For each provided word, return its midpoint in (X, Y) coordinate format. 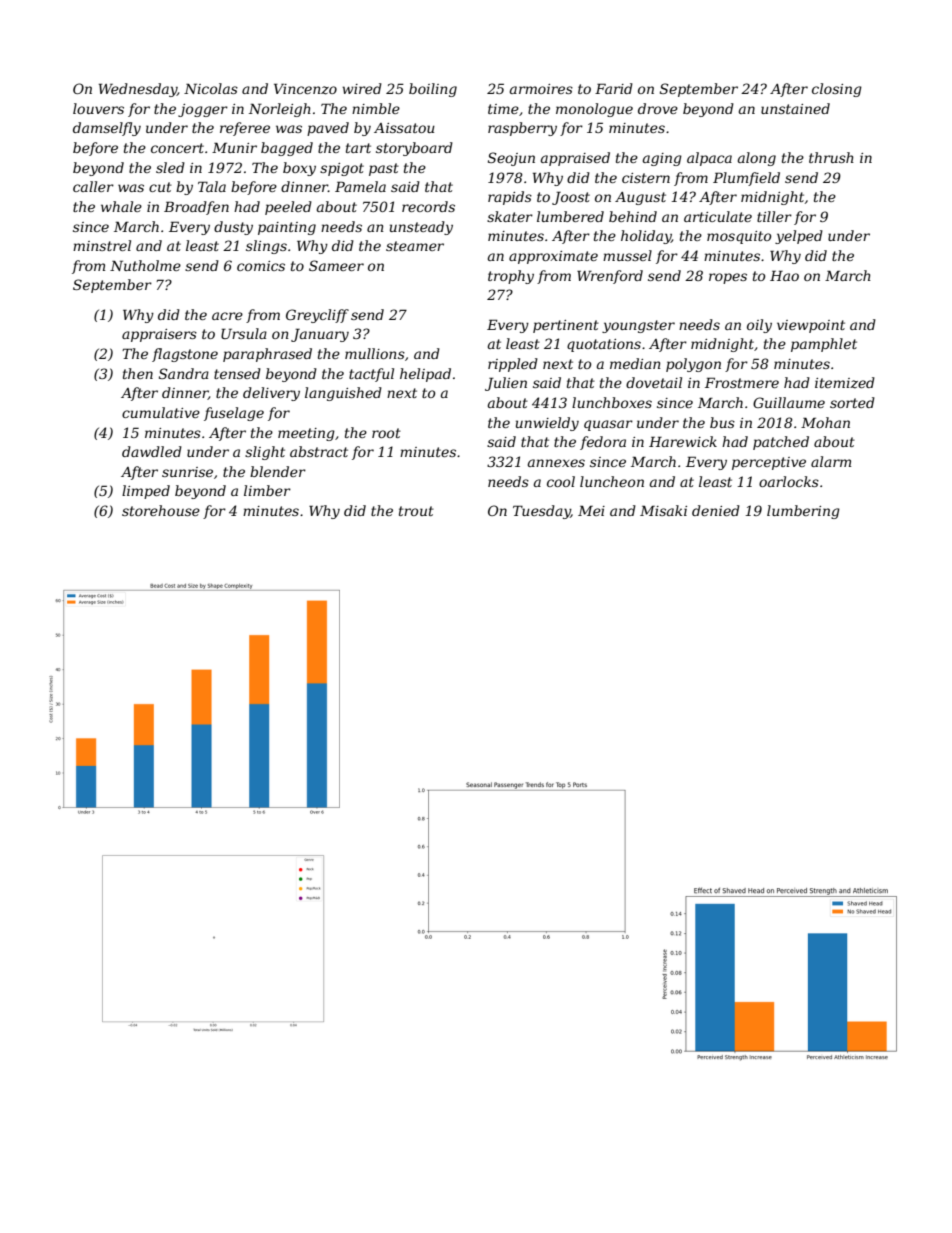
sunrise (187, 472)
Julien (506, 384)
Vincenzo (305, 89)
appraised (575, 159)
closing (837, 90)
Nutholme (145, 265)
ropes (728, 278)
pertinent (566, 326)
